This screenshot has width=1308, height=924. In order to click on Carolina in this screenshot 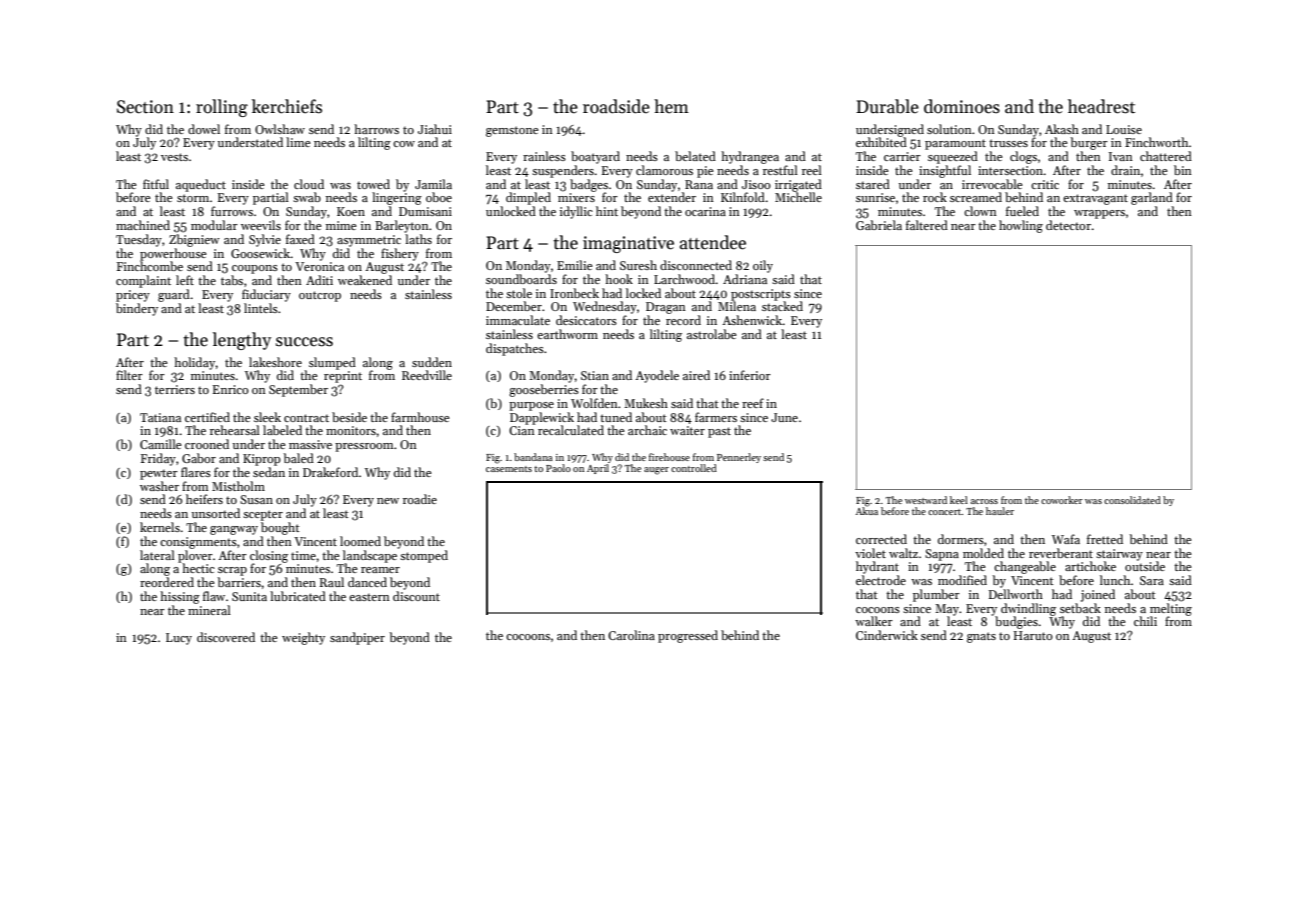, I will do `click(631, 635)`.
